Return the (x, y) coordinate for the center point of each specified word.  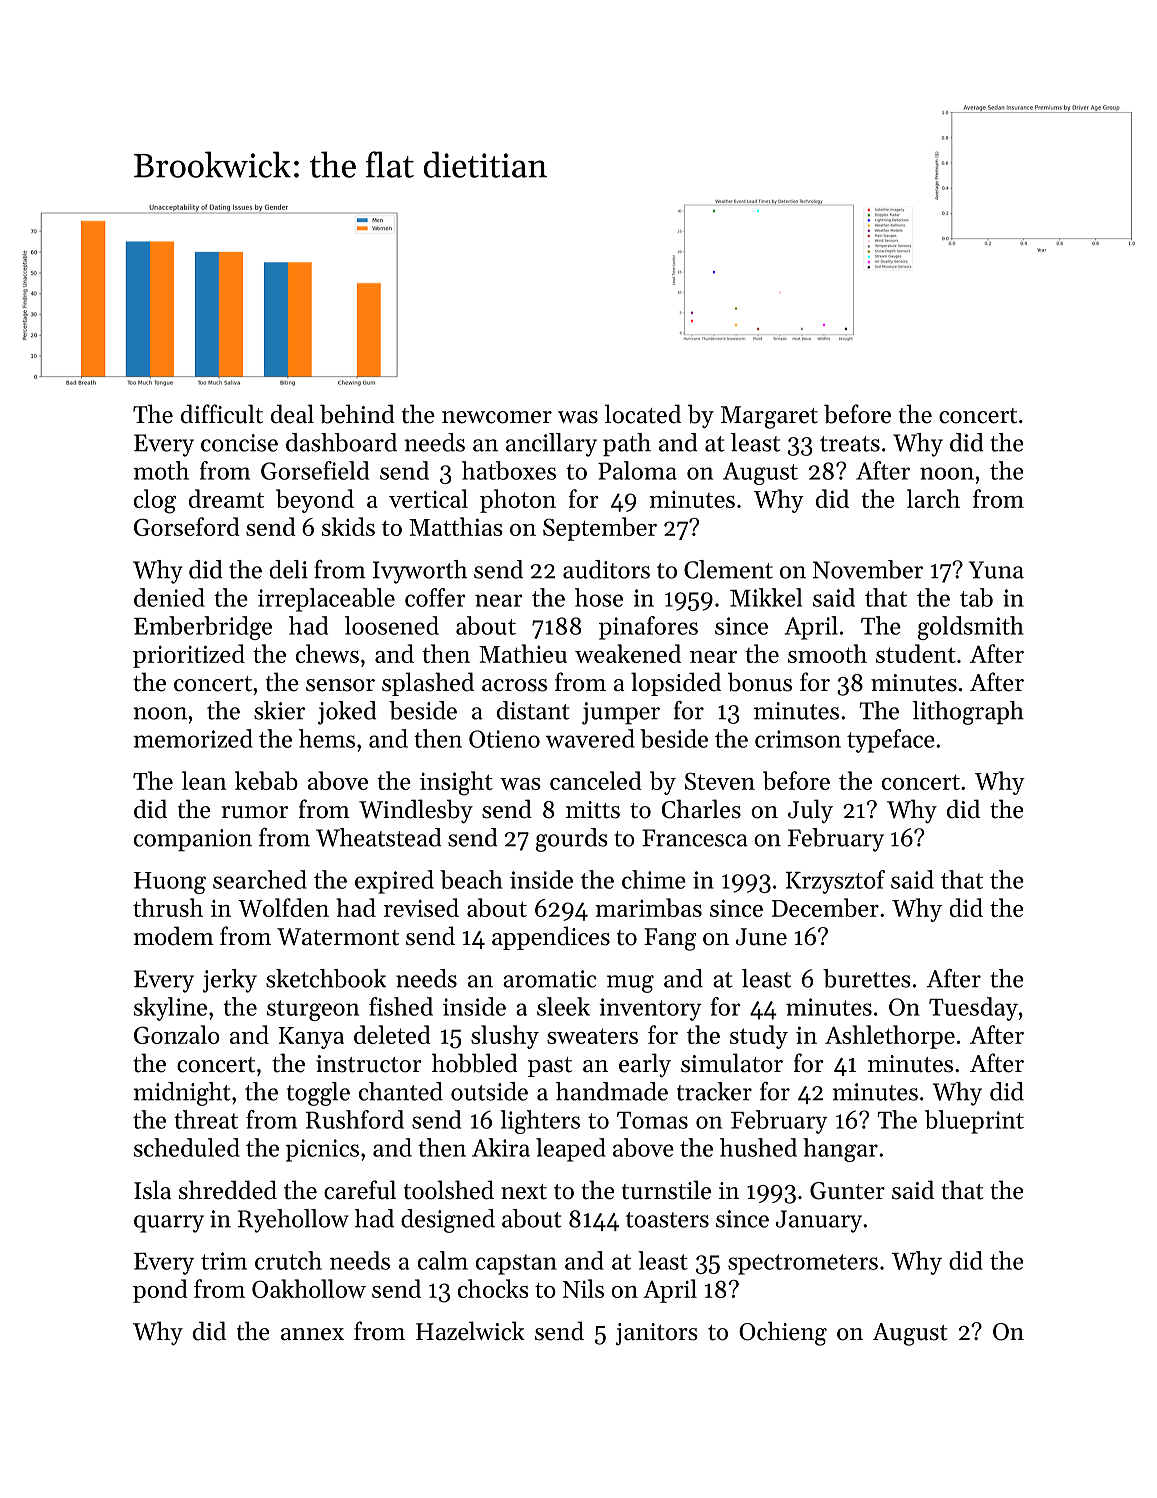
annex (312, 1334)
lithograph (968, 713)
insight (456, 783)
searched (260, 879)
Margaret (769, 417)
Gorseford (187, 526)
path (627, 445)
